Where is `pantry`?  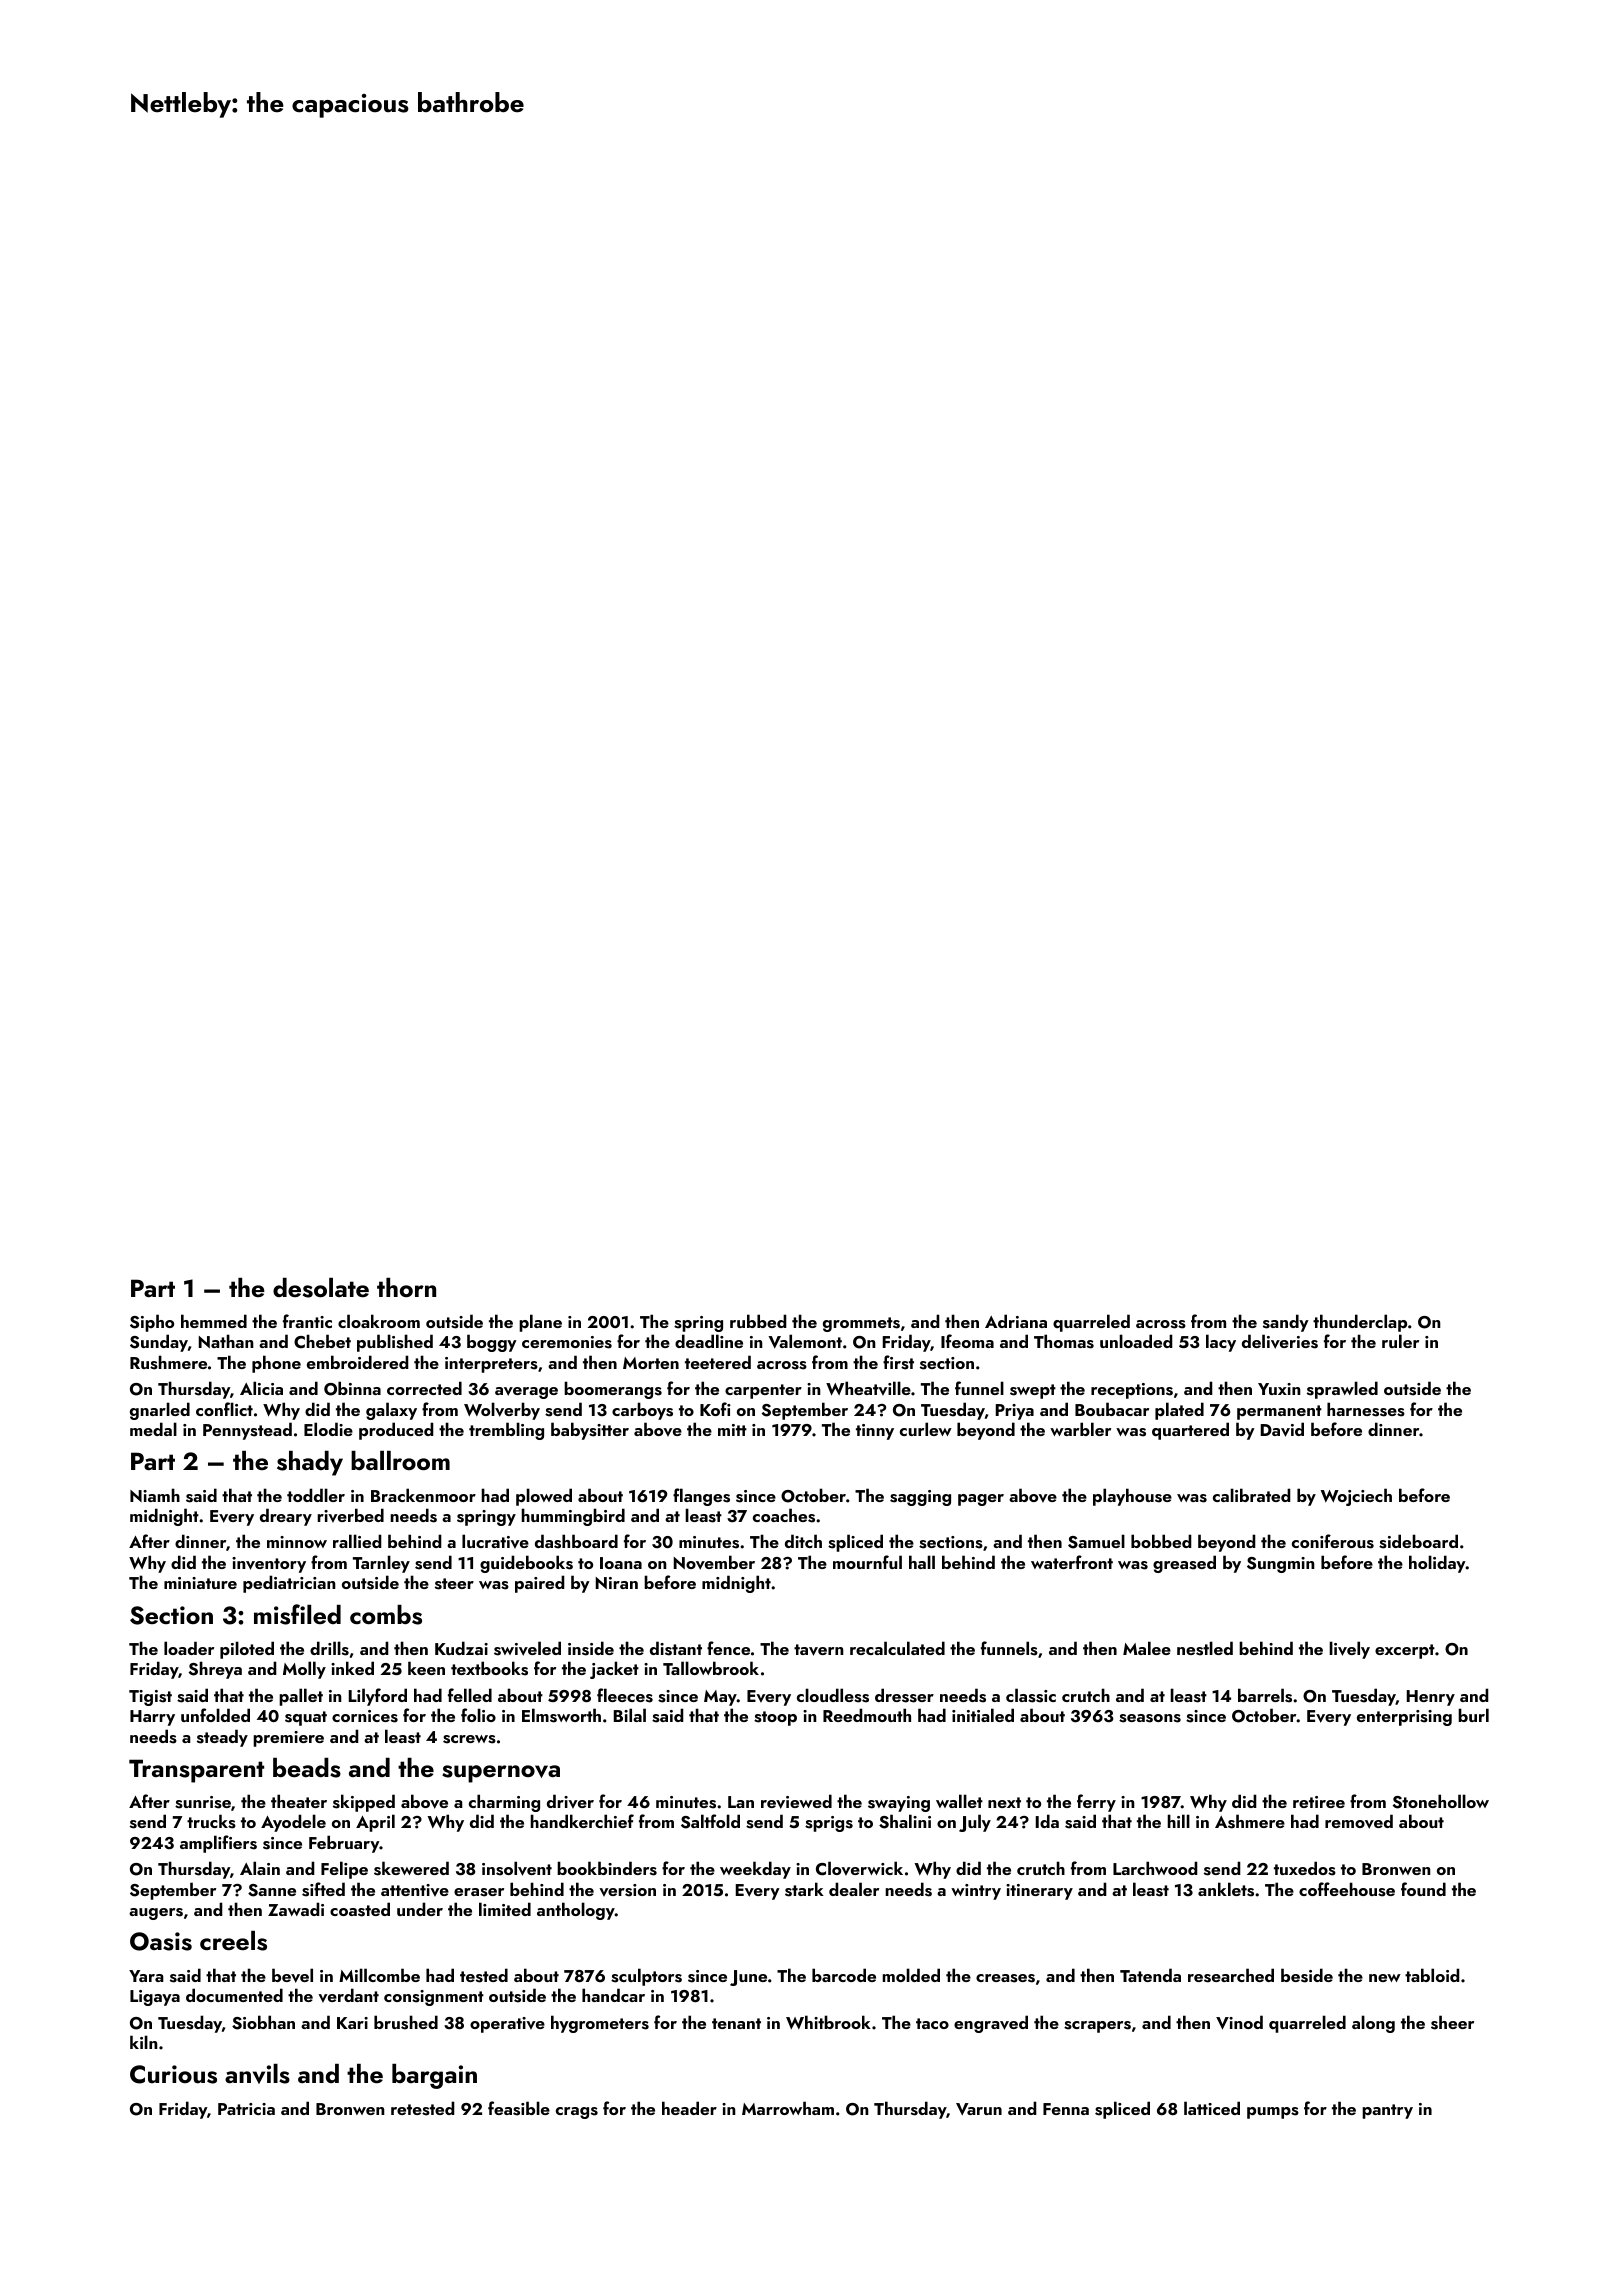
pantry is located at coordinates (1387, 2111).
